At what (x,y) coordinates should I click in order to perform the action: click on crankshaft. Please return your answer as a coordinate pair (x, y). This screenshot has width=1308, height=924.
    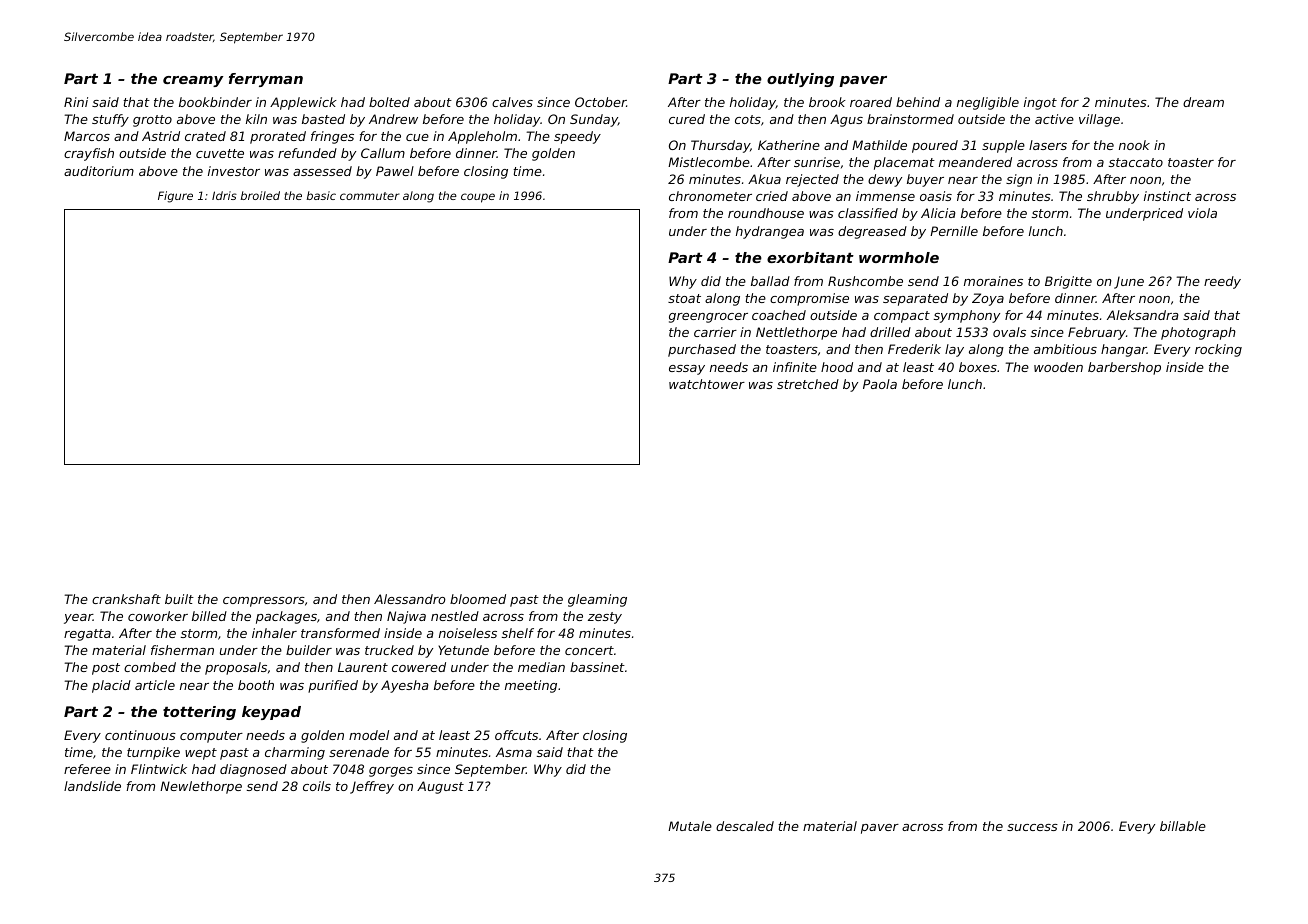
    Looking at the image, I should click on (126, 599).
